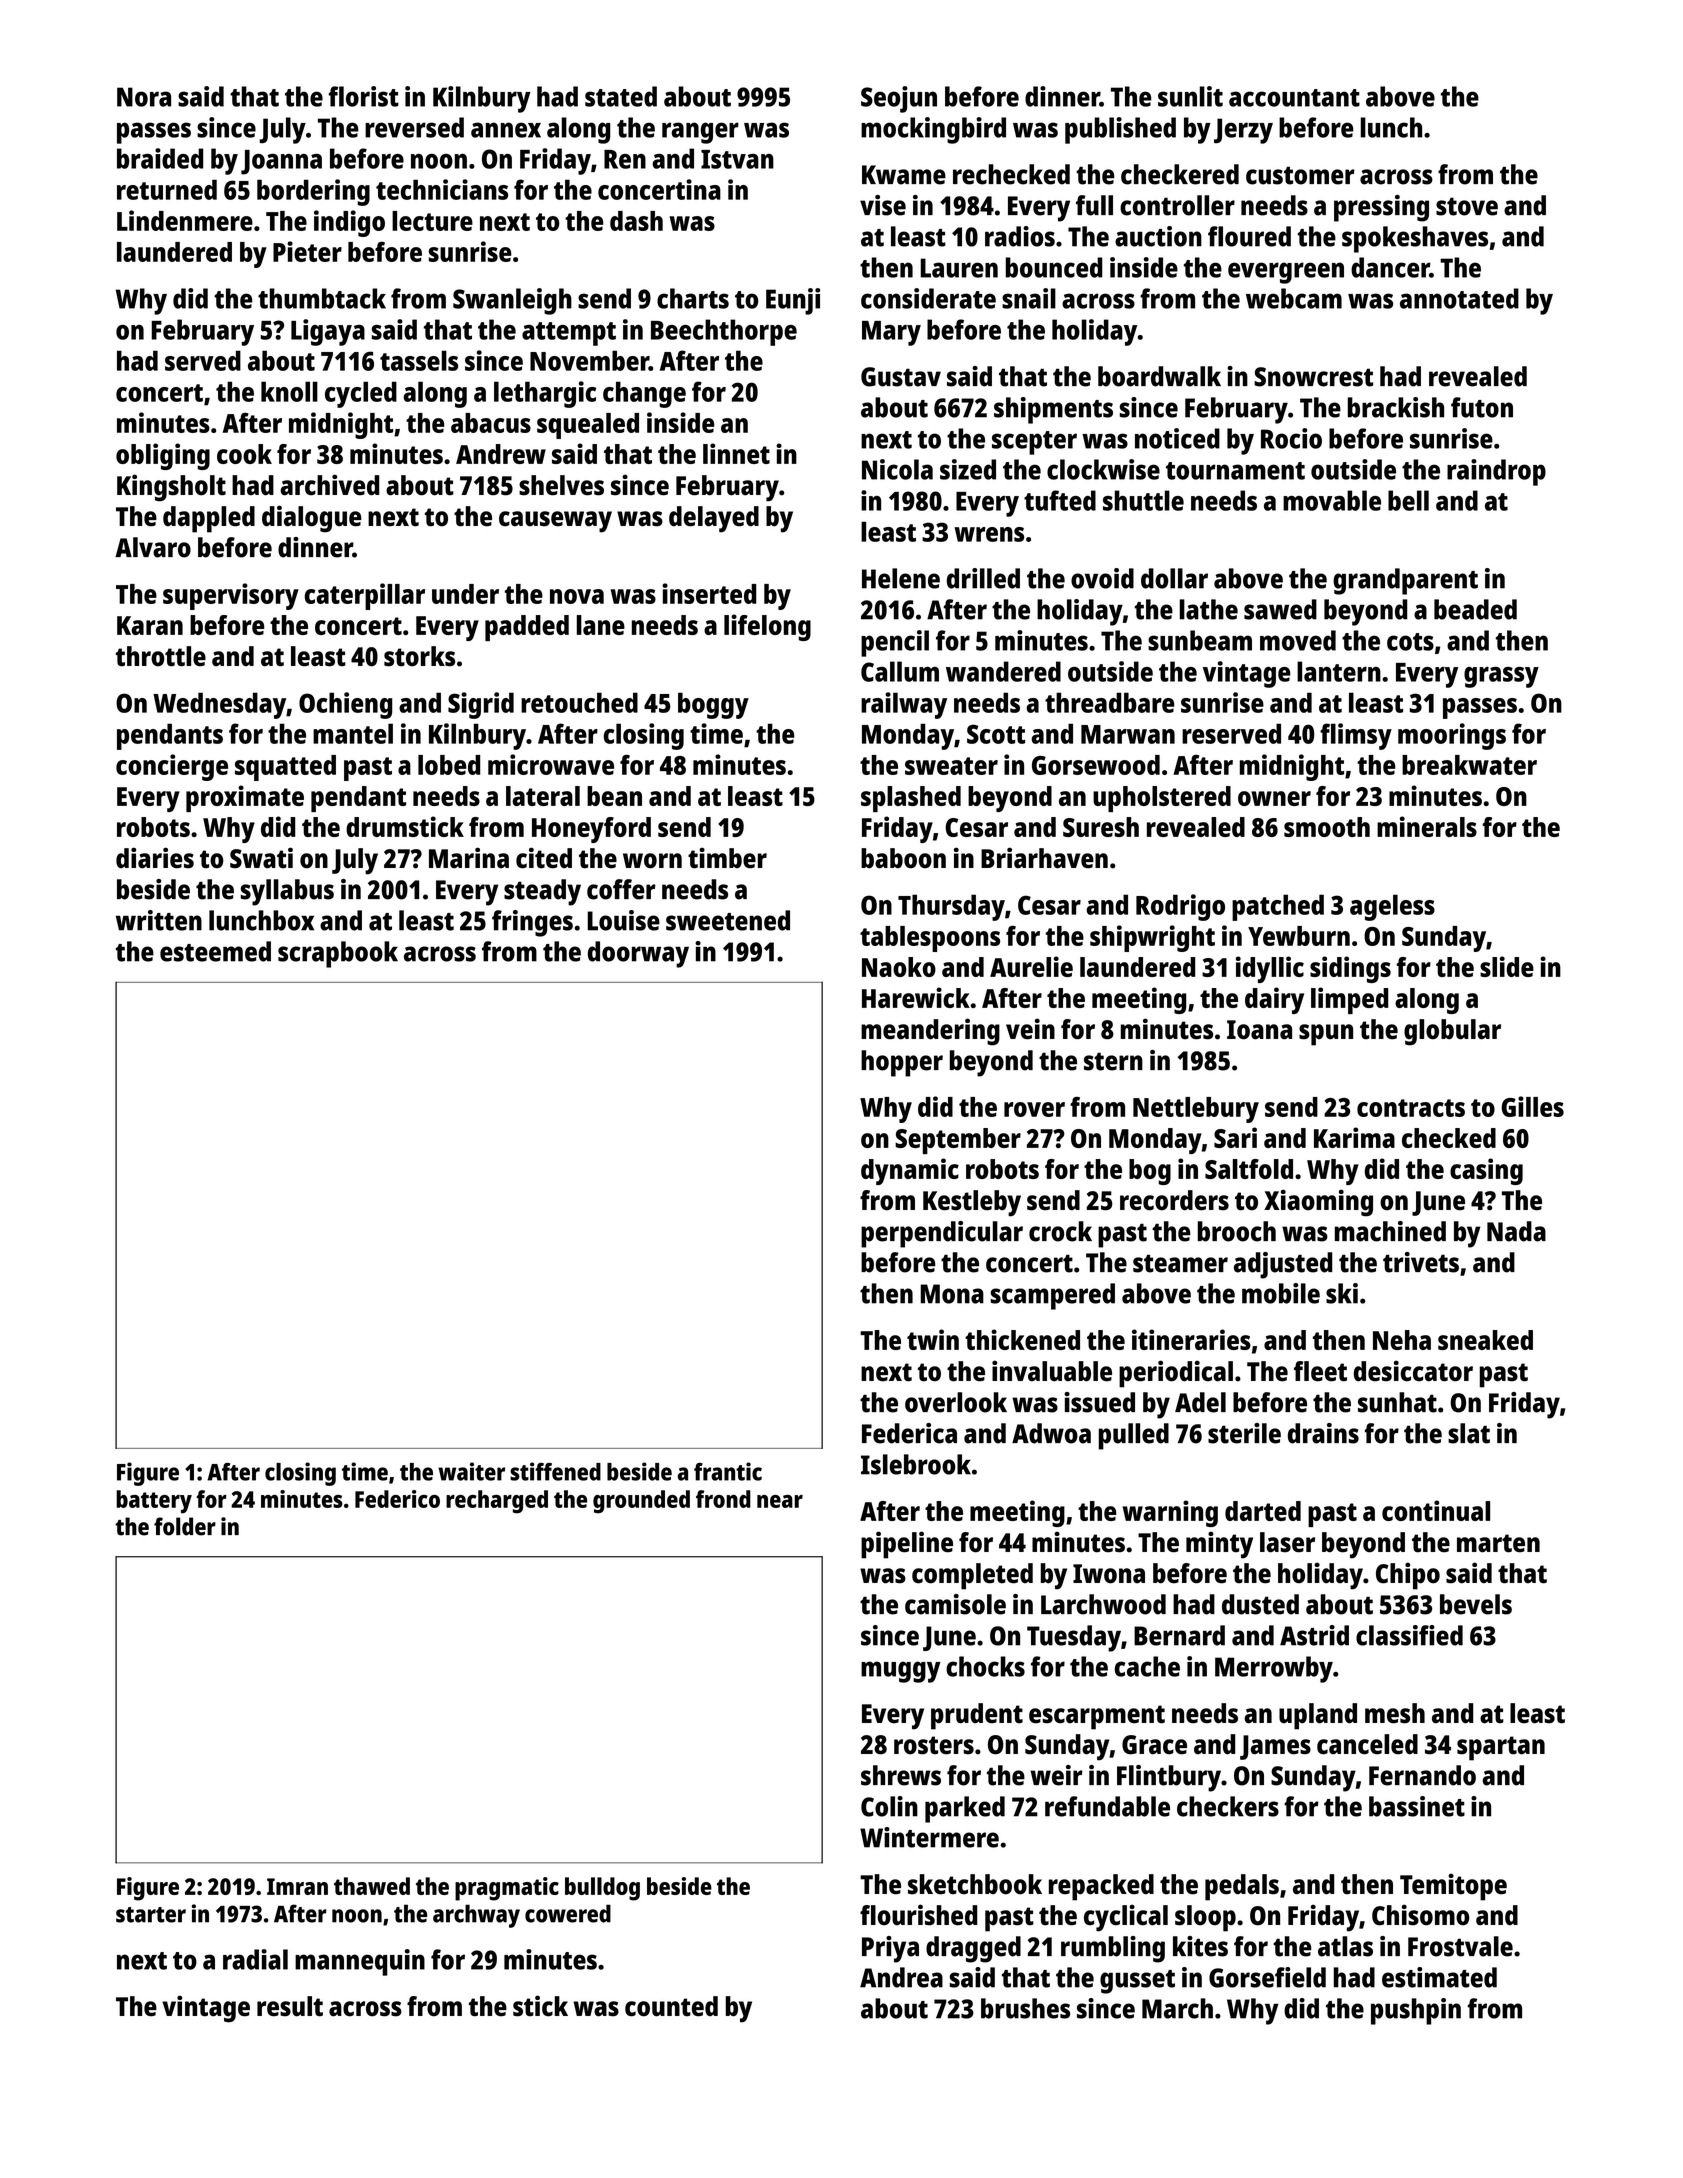  What do you see at coordinates (899, 99) in the page?
I see `Seojun` at bounding box center [899, 99].
